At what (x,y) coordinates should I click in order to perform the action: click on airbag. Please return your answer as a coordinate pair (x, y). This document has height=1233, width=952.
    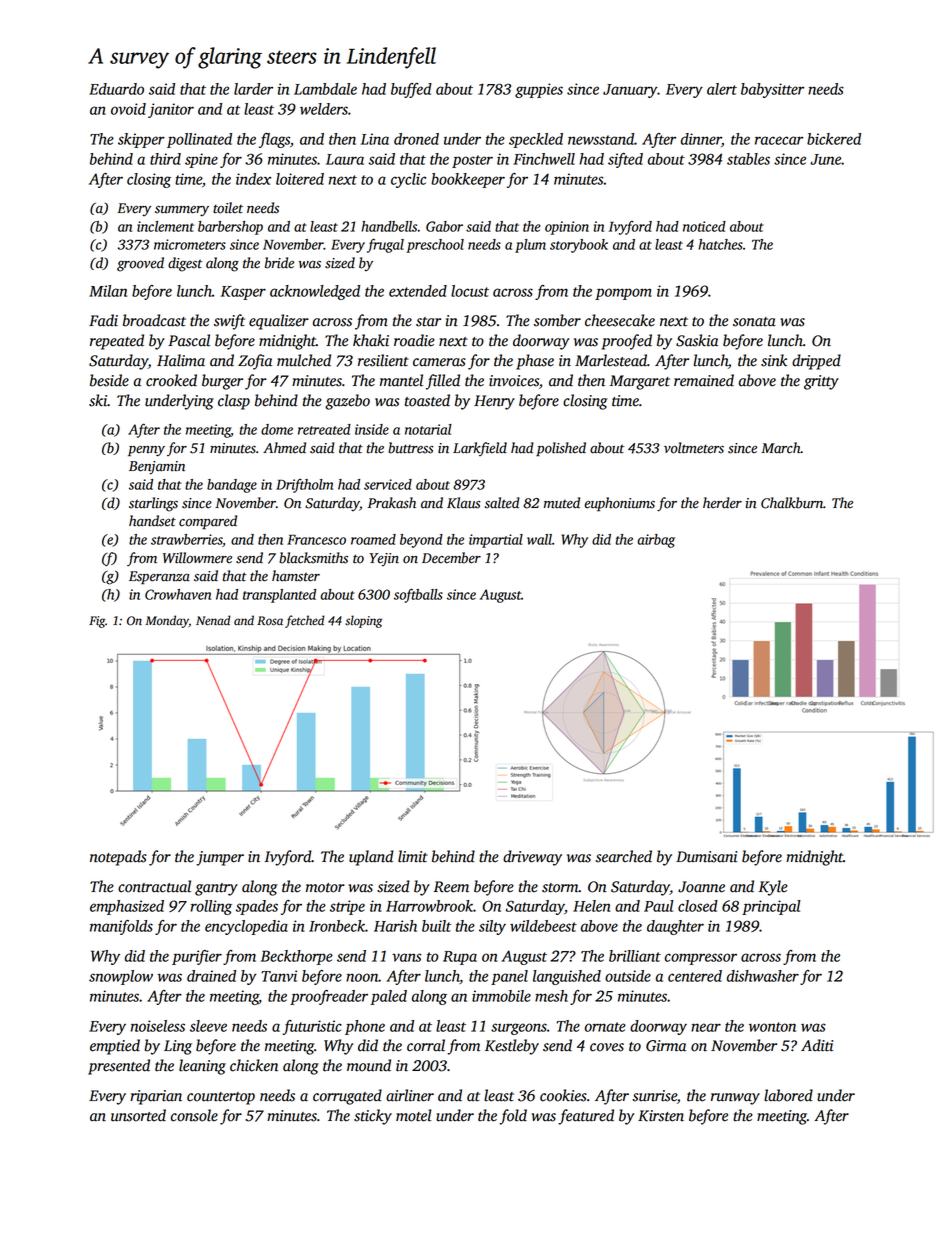
    Looking at the image, I should click on (656, 541).
